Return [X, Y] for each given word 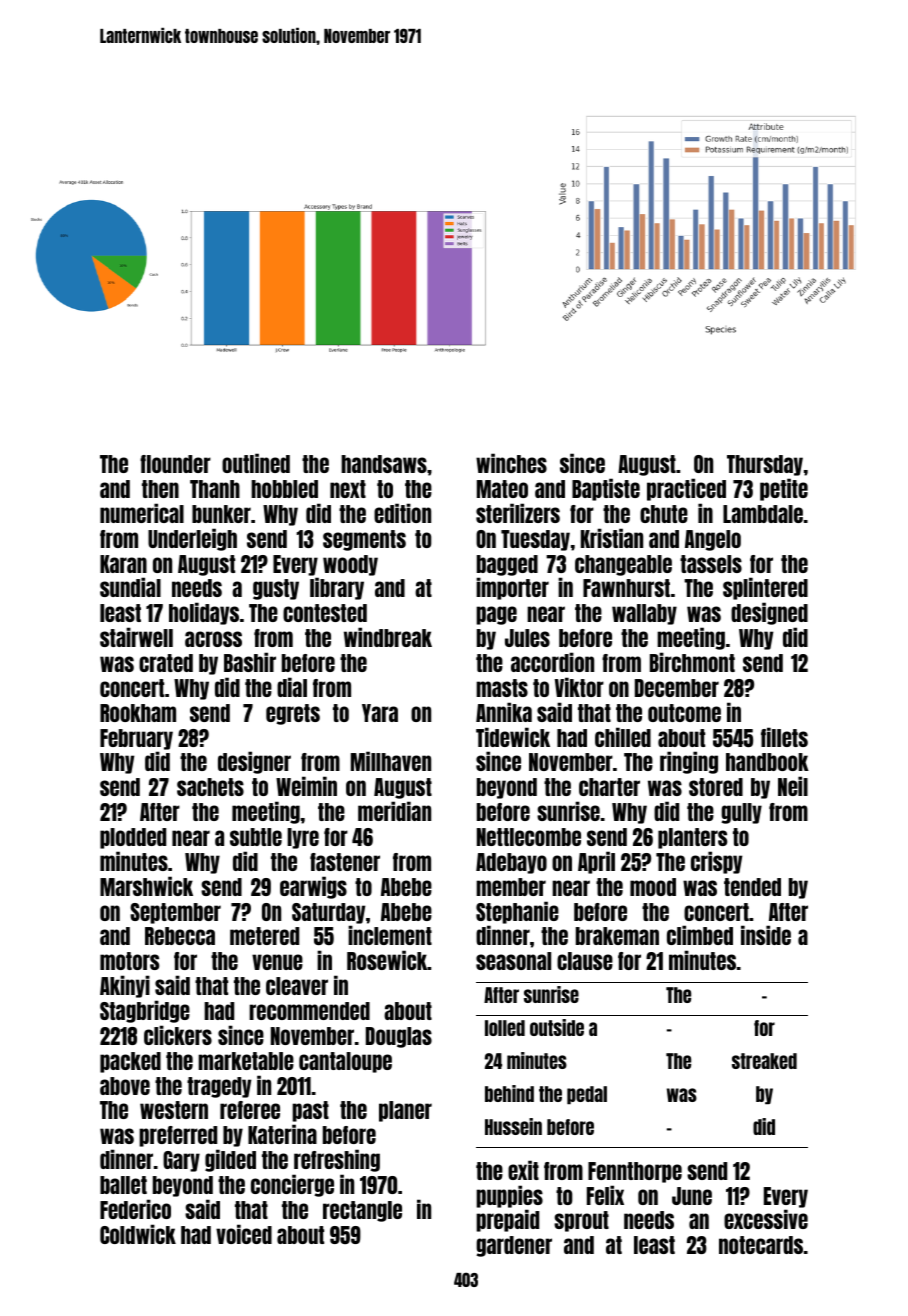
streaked [764, 1061]
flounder [175, 464]
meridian [394, 811]
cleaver [297, 986]
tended [752, 887]
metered [264, 936]
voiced [244, 1234]
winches [511, 463]
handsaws [384, 464]
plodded [133, 838]
